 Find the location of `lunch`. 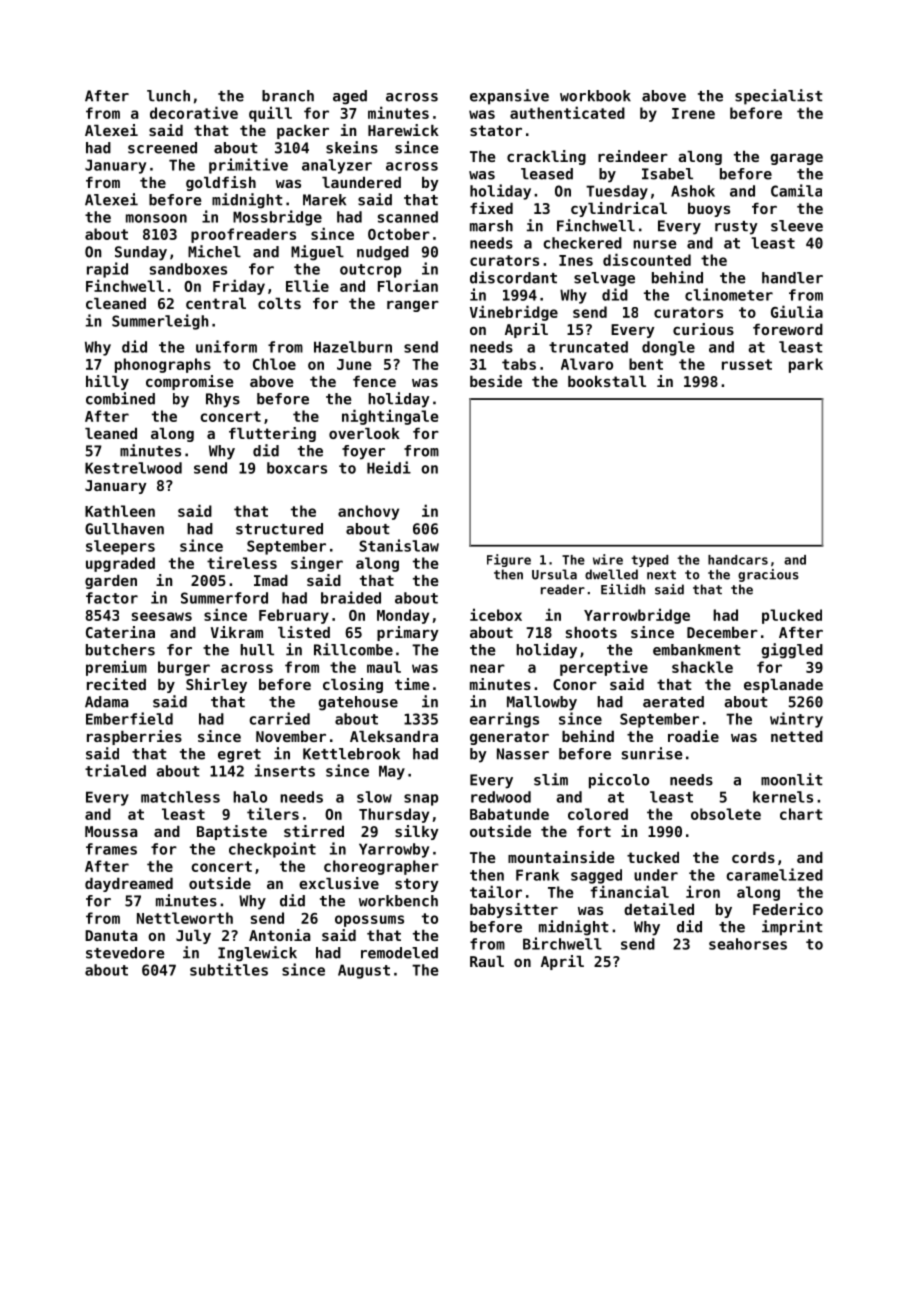

lunch is located at coordinates (168, 96).
